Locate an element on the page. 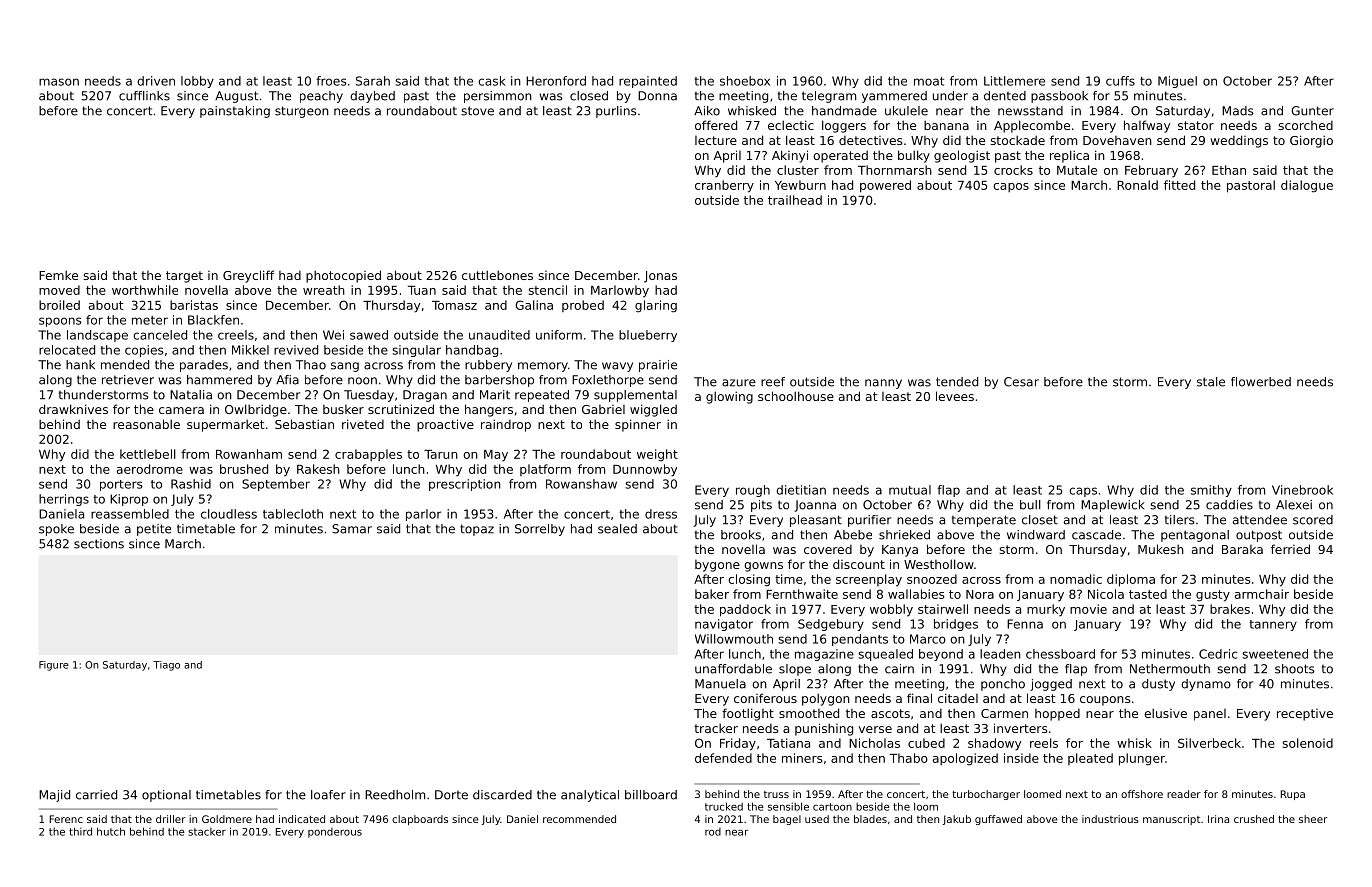  Alexei is located at coordinates (1294, 505).
